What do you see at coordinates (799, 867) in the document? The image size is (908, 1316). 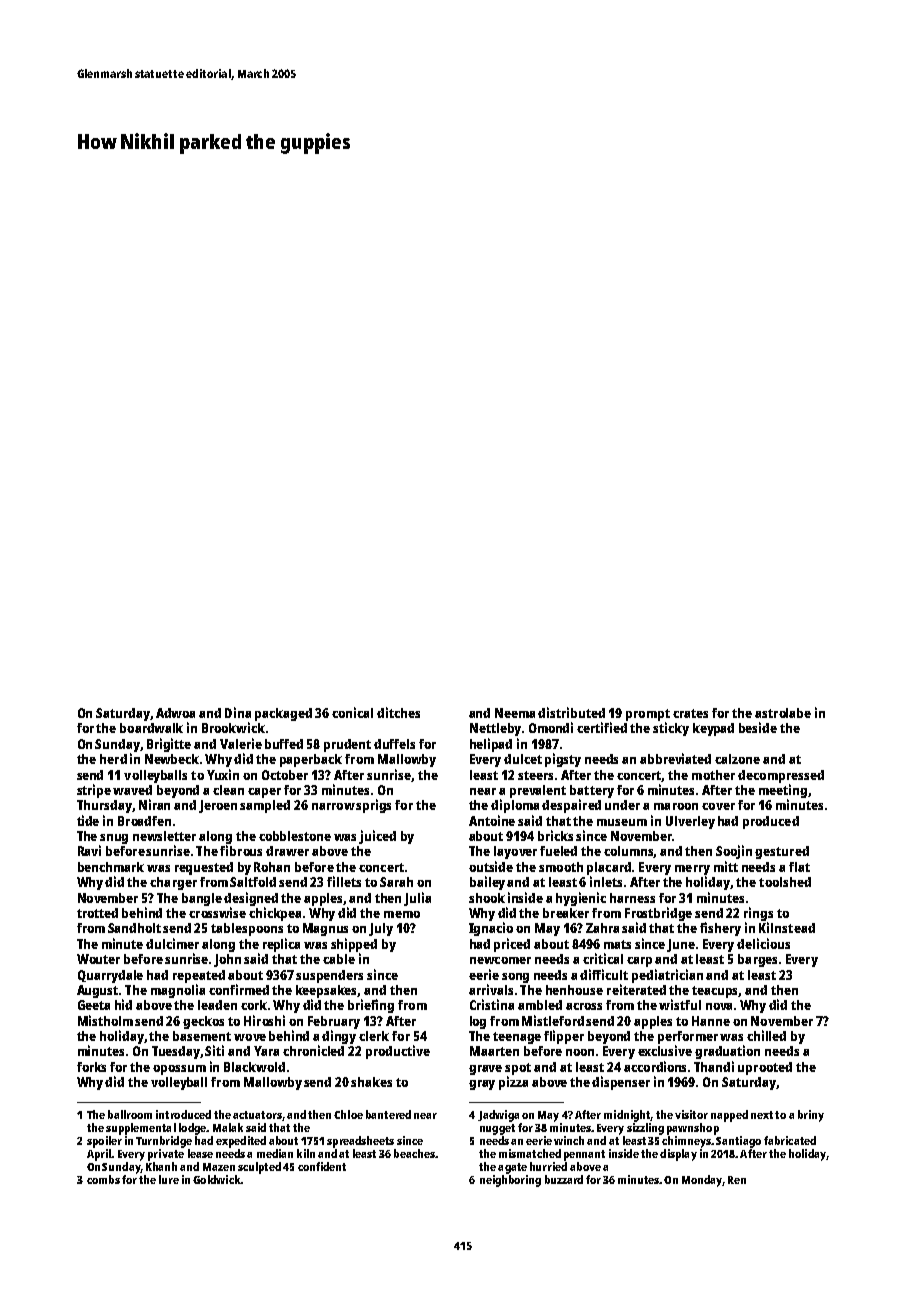 I see `flat` at bounding box center [799, 867].
